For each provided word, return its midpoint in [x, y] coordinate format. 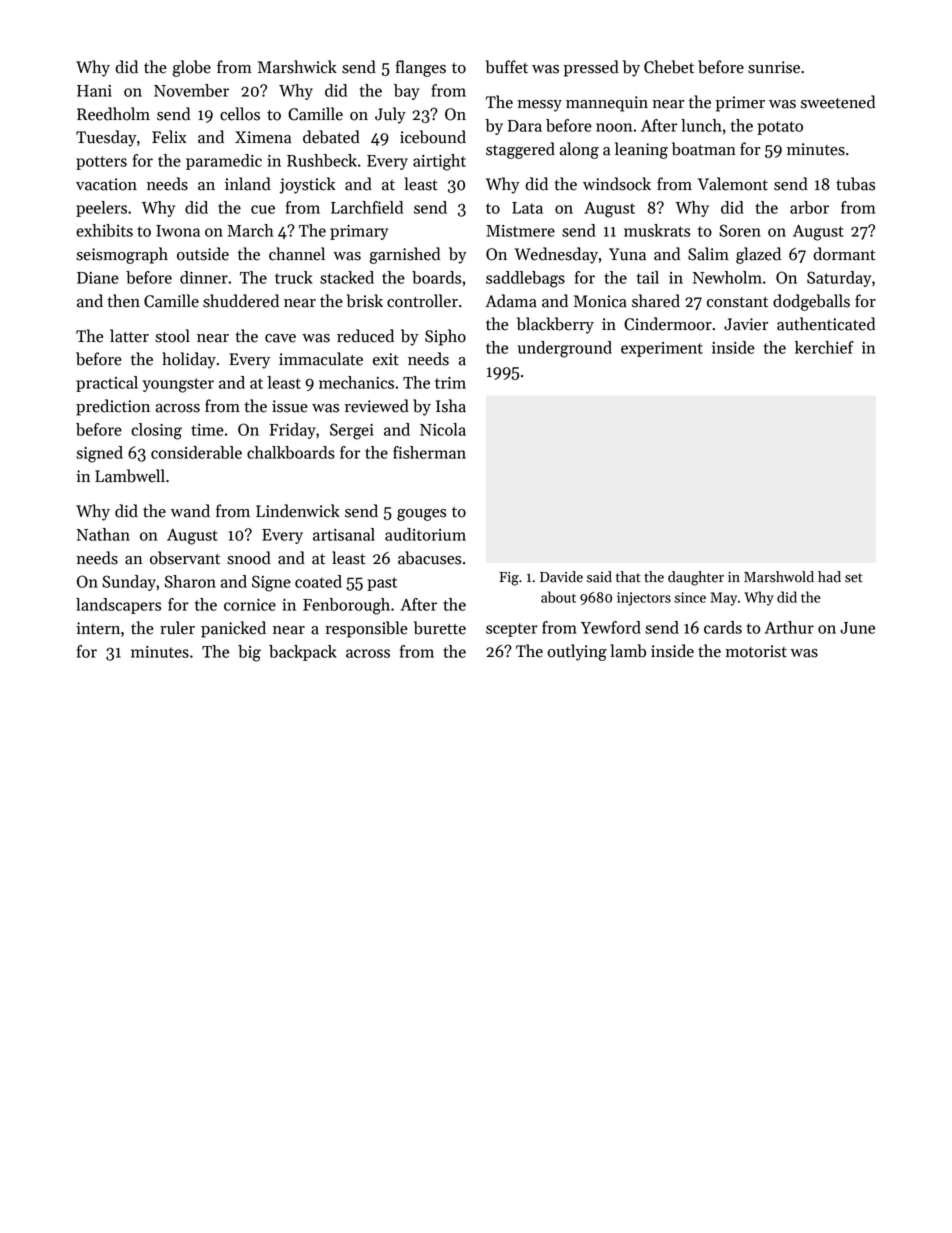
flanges [421, 68]
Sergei [352, 431]
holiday [189, 360]
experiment [662, 349]
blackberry [555, 325]
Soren [740, 230]
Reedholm [113, 114]
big [249, 653]
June [857, 628]
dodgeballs [811, 302]
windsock [617, 184]
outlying [577, 652]
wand [190, 511]
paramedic [224, 162]
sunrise [774, 67]
